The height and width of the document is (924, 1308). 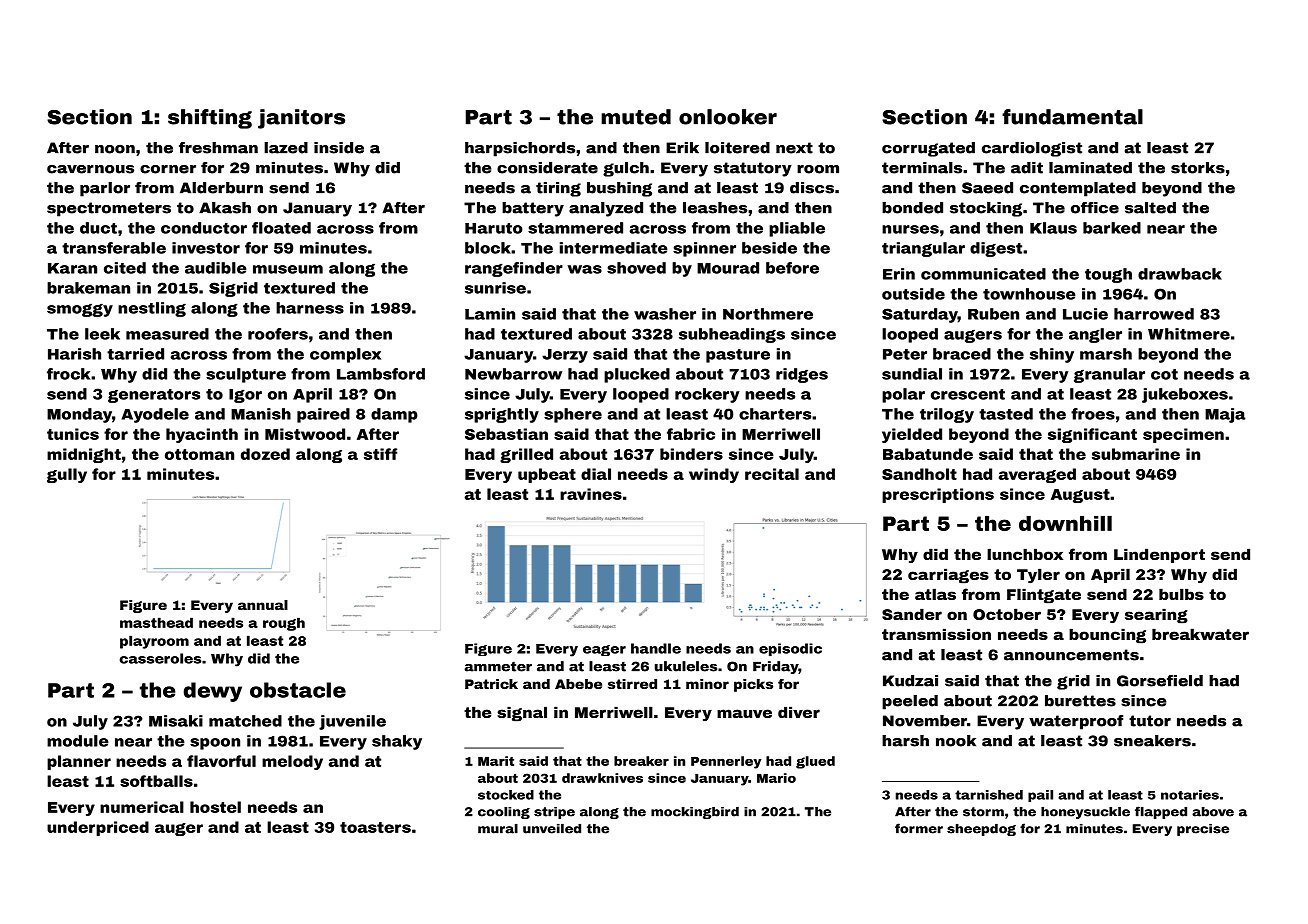 What do you see at coordinates (695, 813) in the document?
I see `mockingbird` at bounding box center [695, 813].
